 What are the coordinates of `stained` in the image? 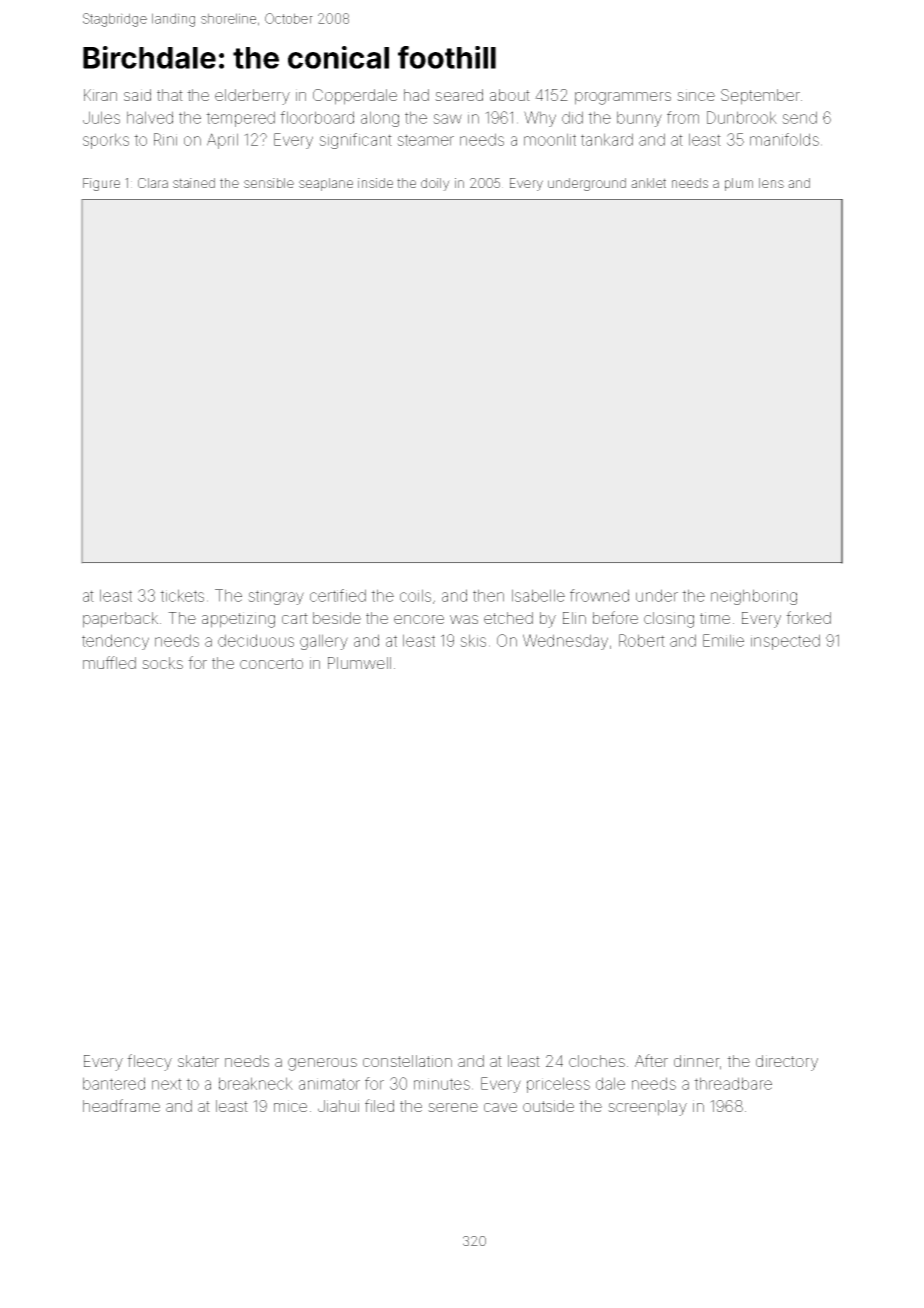 It's located at (194, 183).
